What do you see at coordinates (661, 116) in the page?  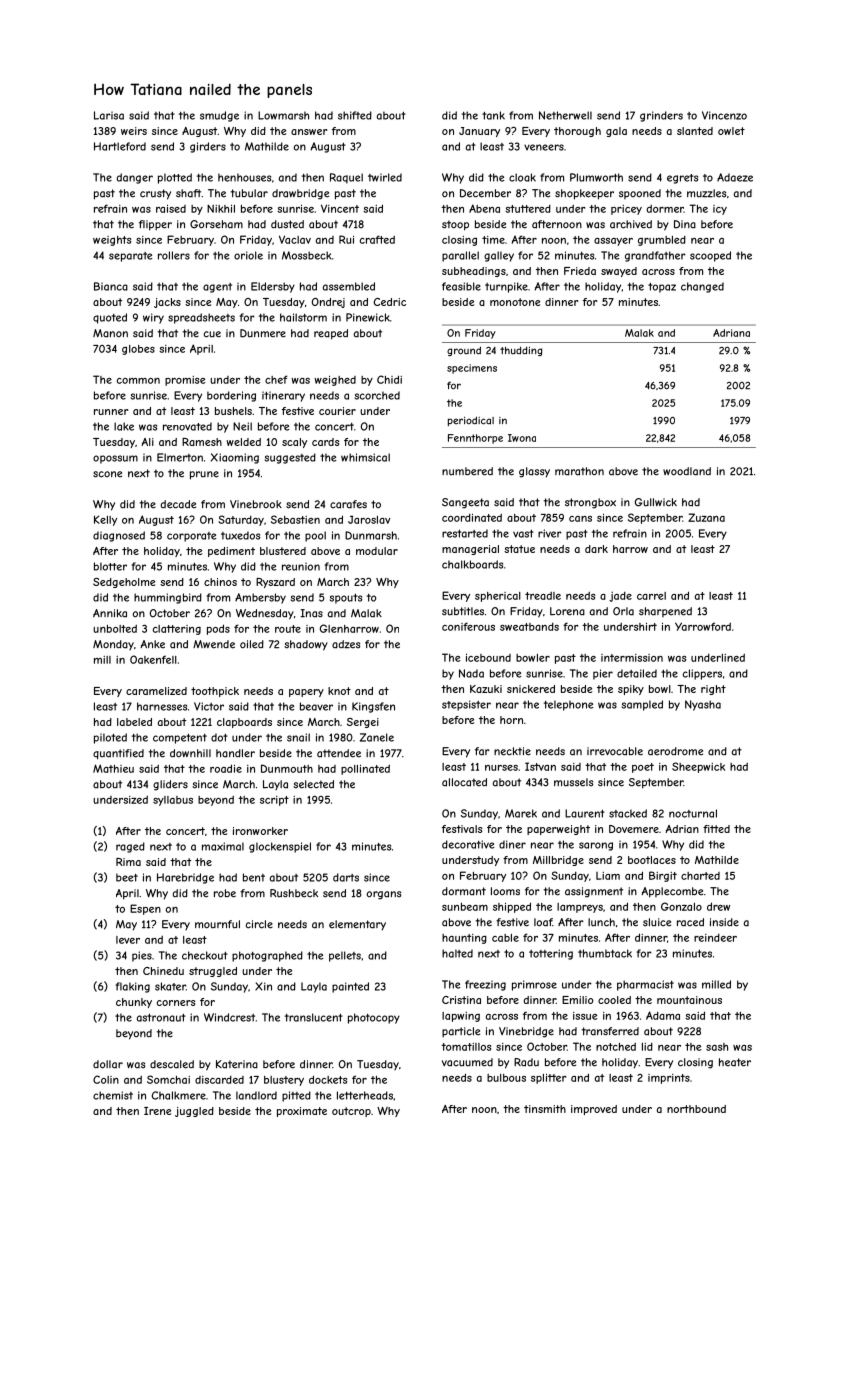 I see `grinders` at bounding box center [661, 116].
